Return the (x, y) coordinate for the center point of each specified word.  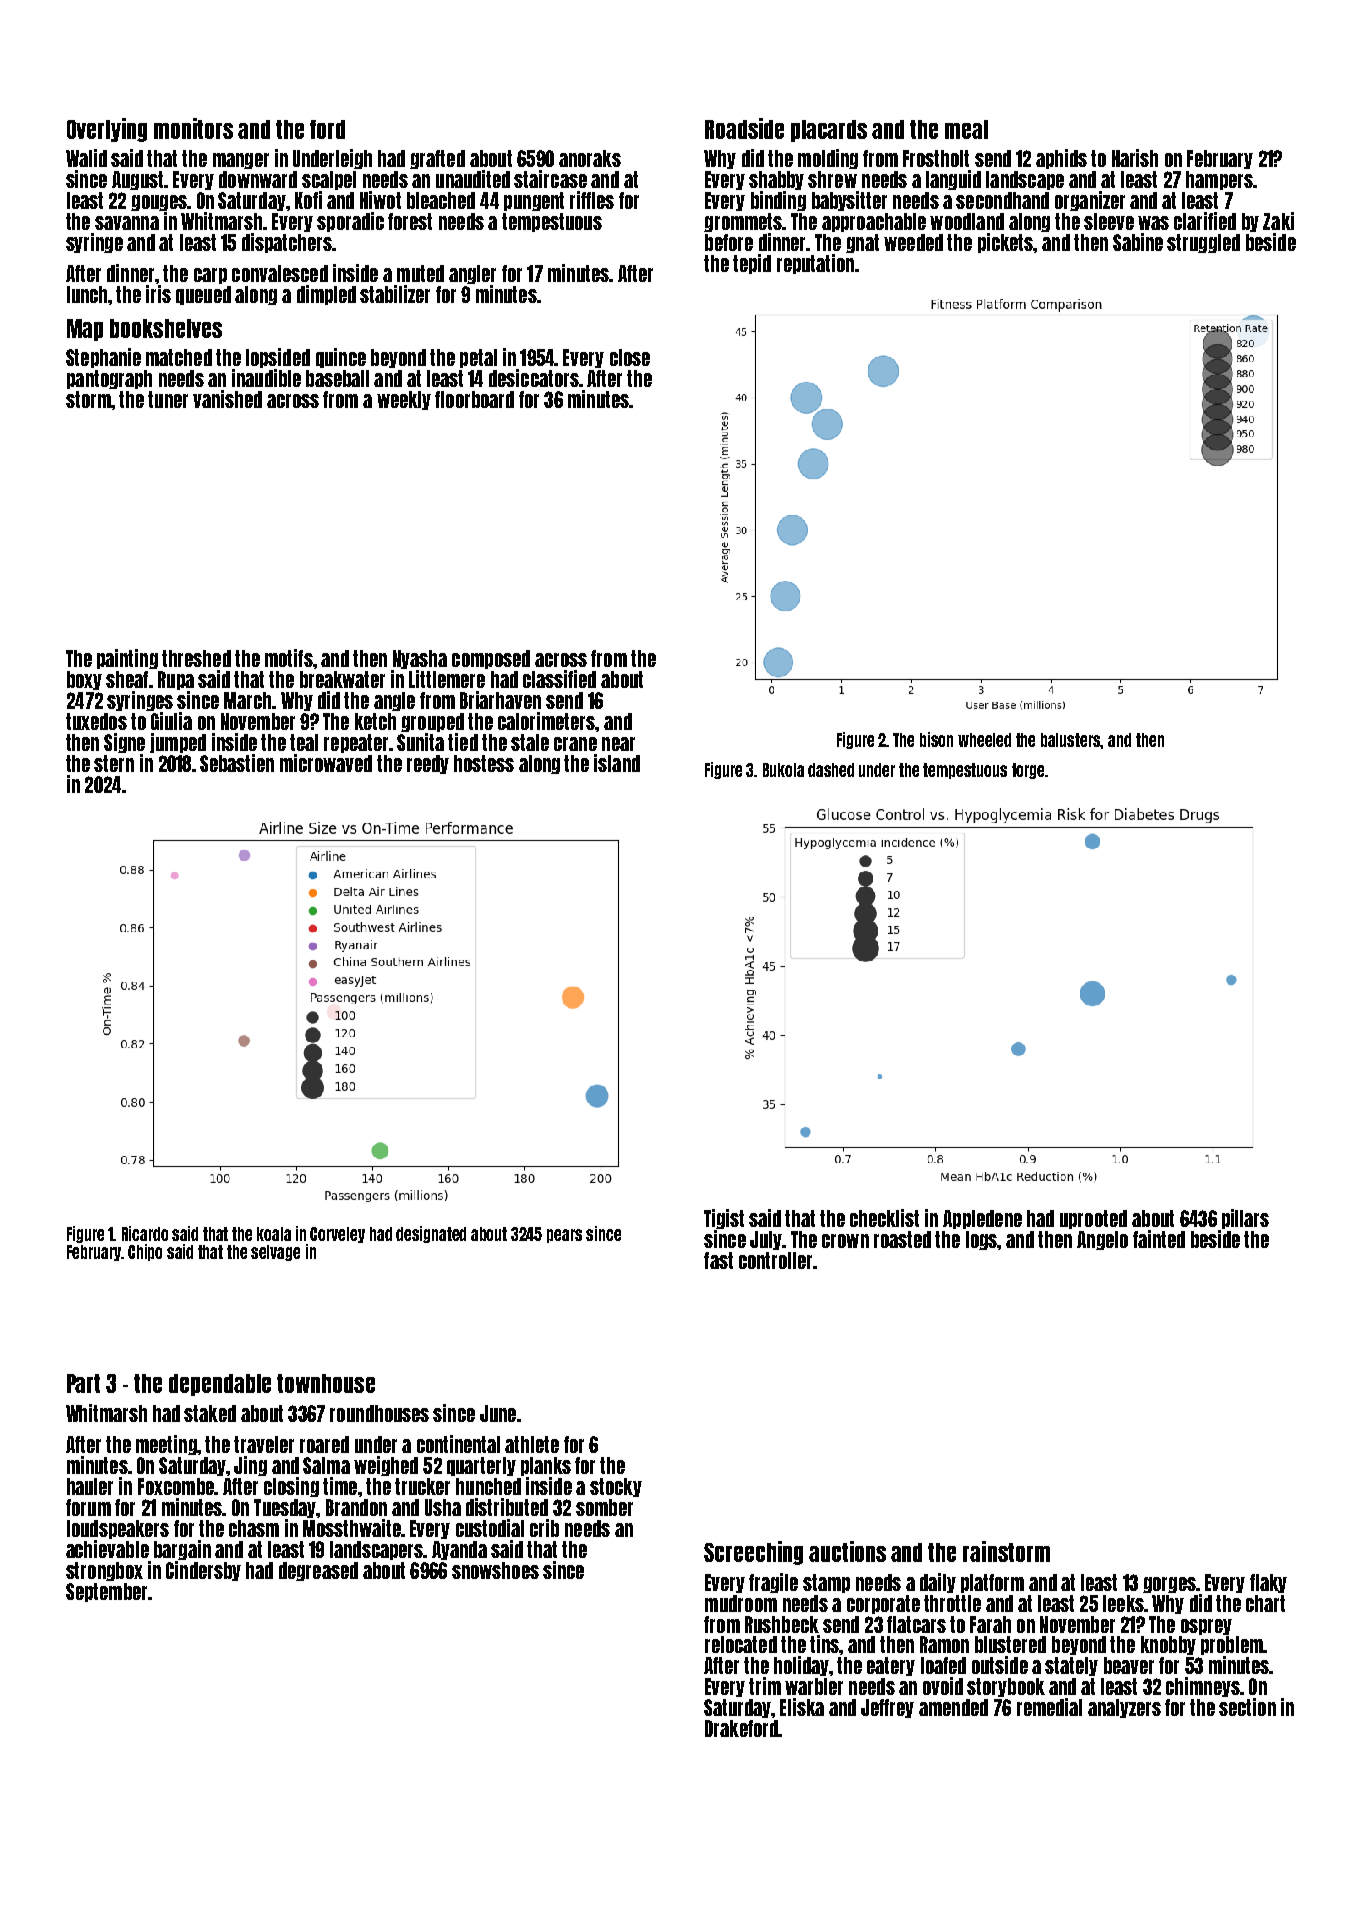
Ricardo (145, 1233)
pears (564, 1236)
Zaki (1278, 221)
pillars (1245, 1219)
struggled (1203, 243)
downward (258, 179)
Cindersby (203, 1571)
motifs (289, 658)
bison (936, 739)
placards (829, 131)
